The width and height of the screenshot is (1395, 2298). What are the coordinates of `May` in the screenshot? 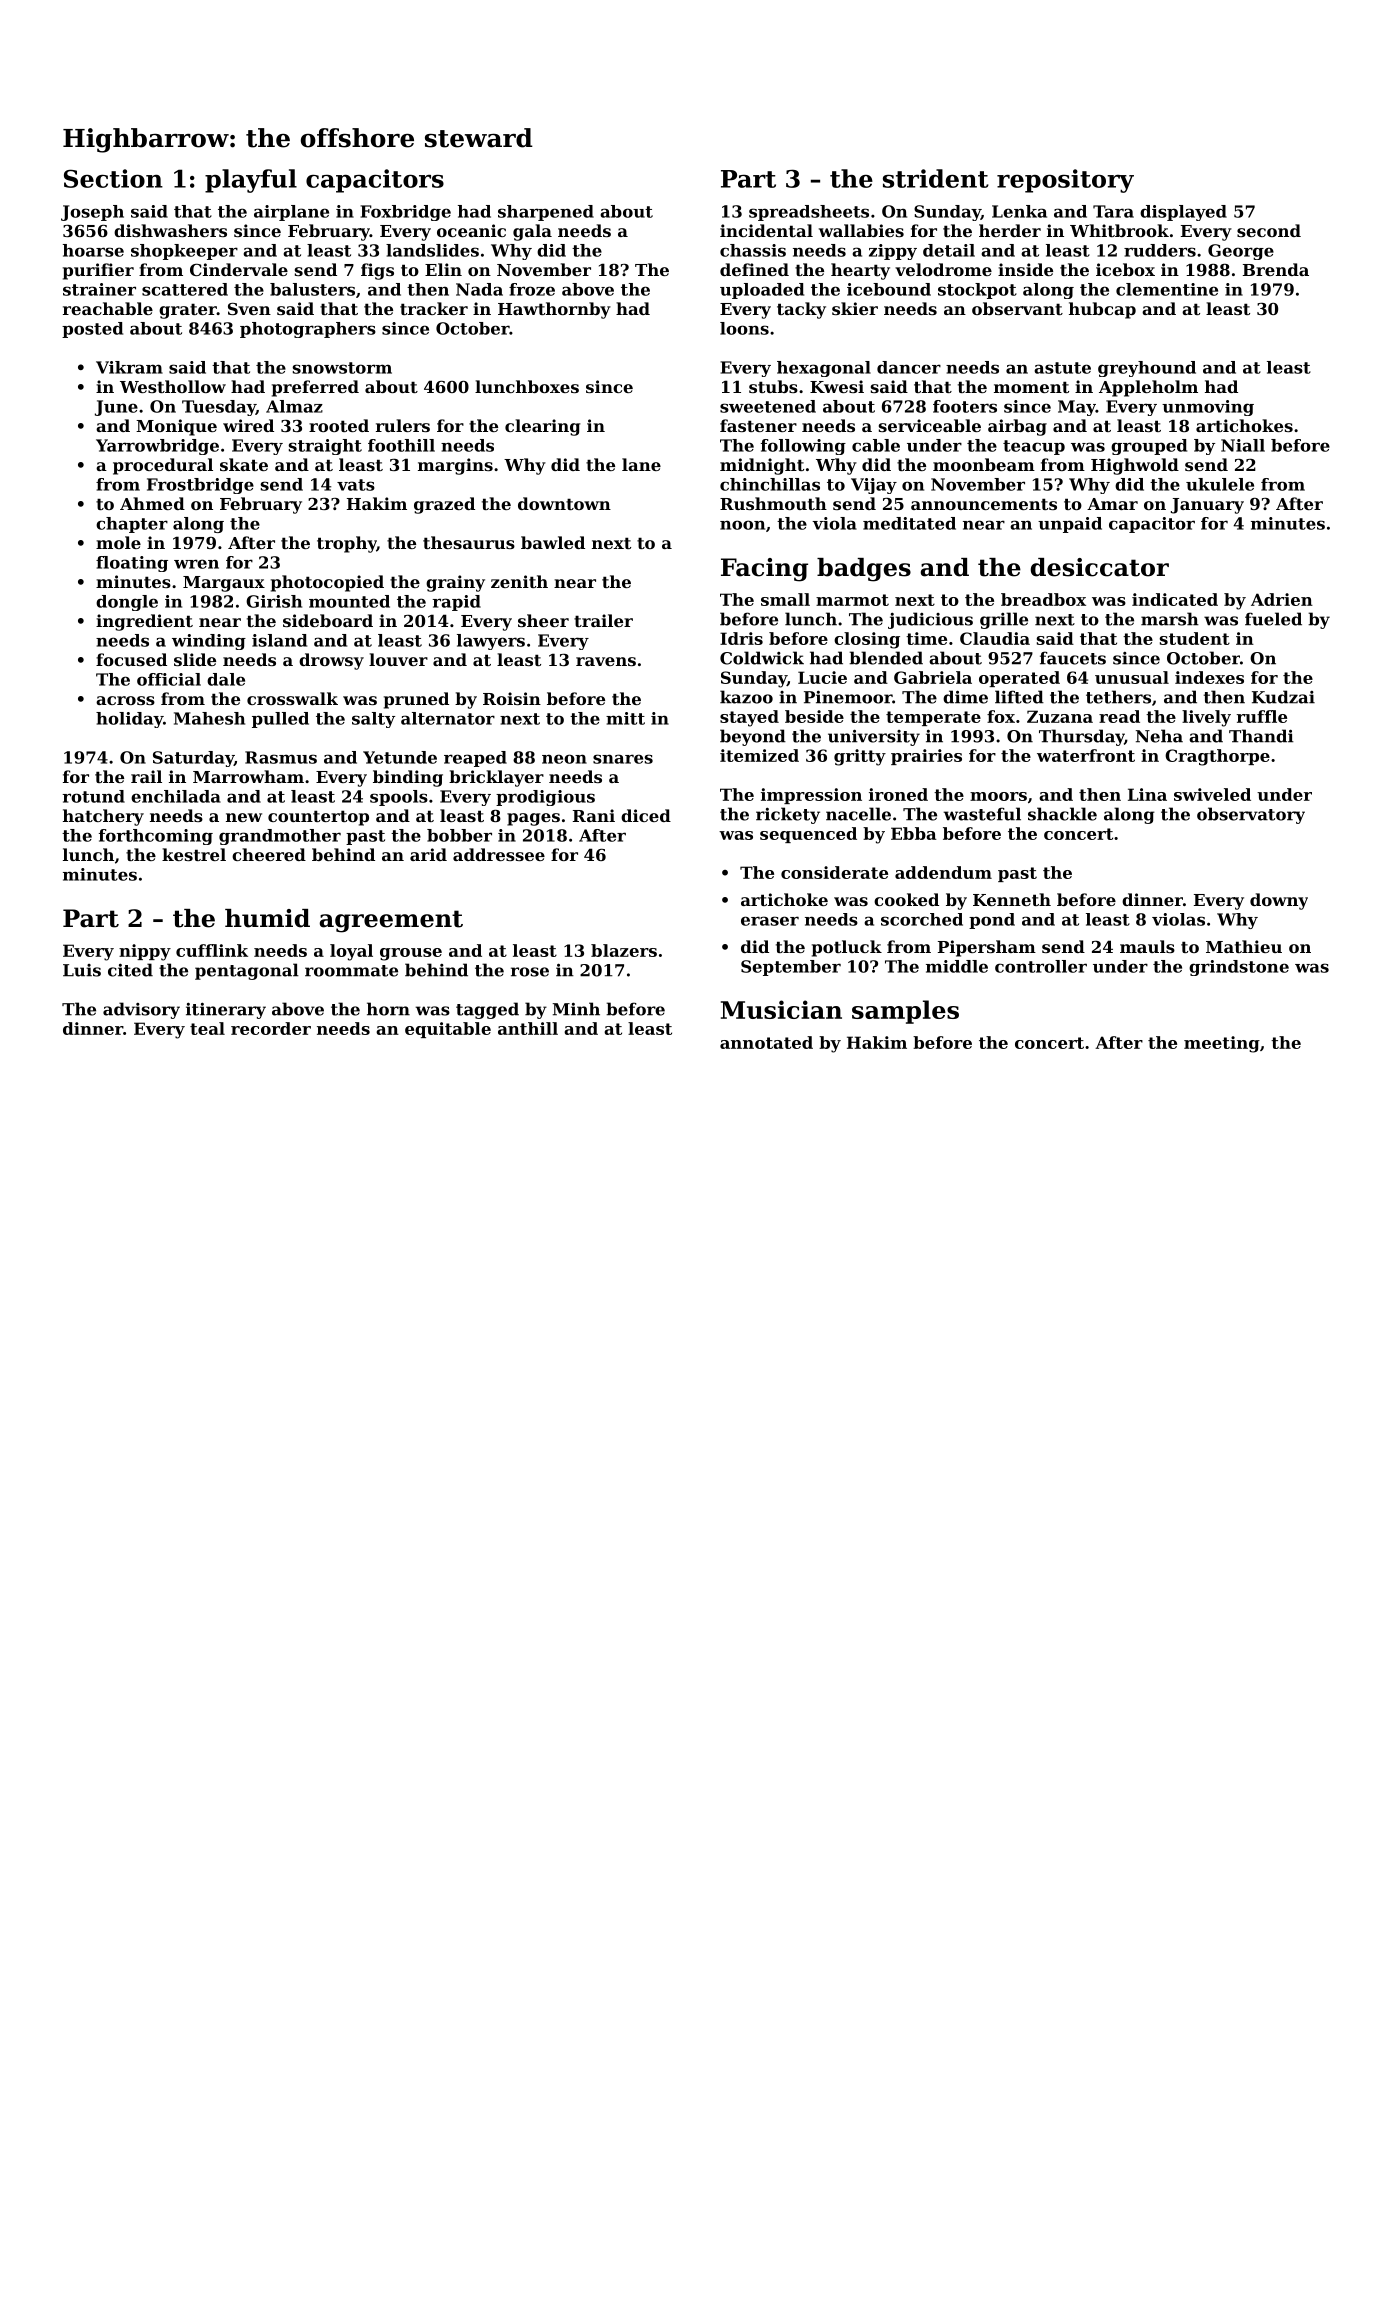 It's located at (1077, 408).
